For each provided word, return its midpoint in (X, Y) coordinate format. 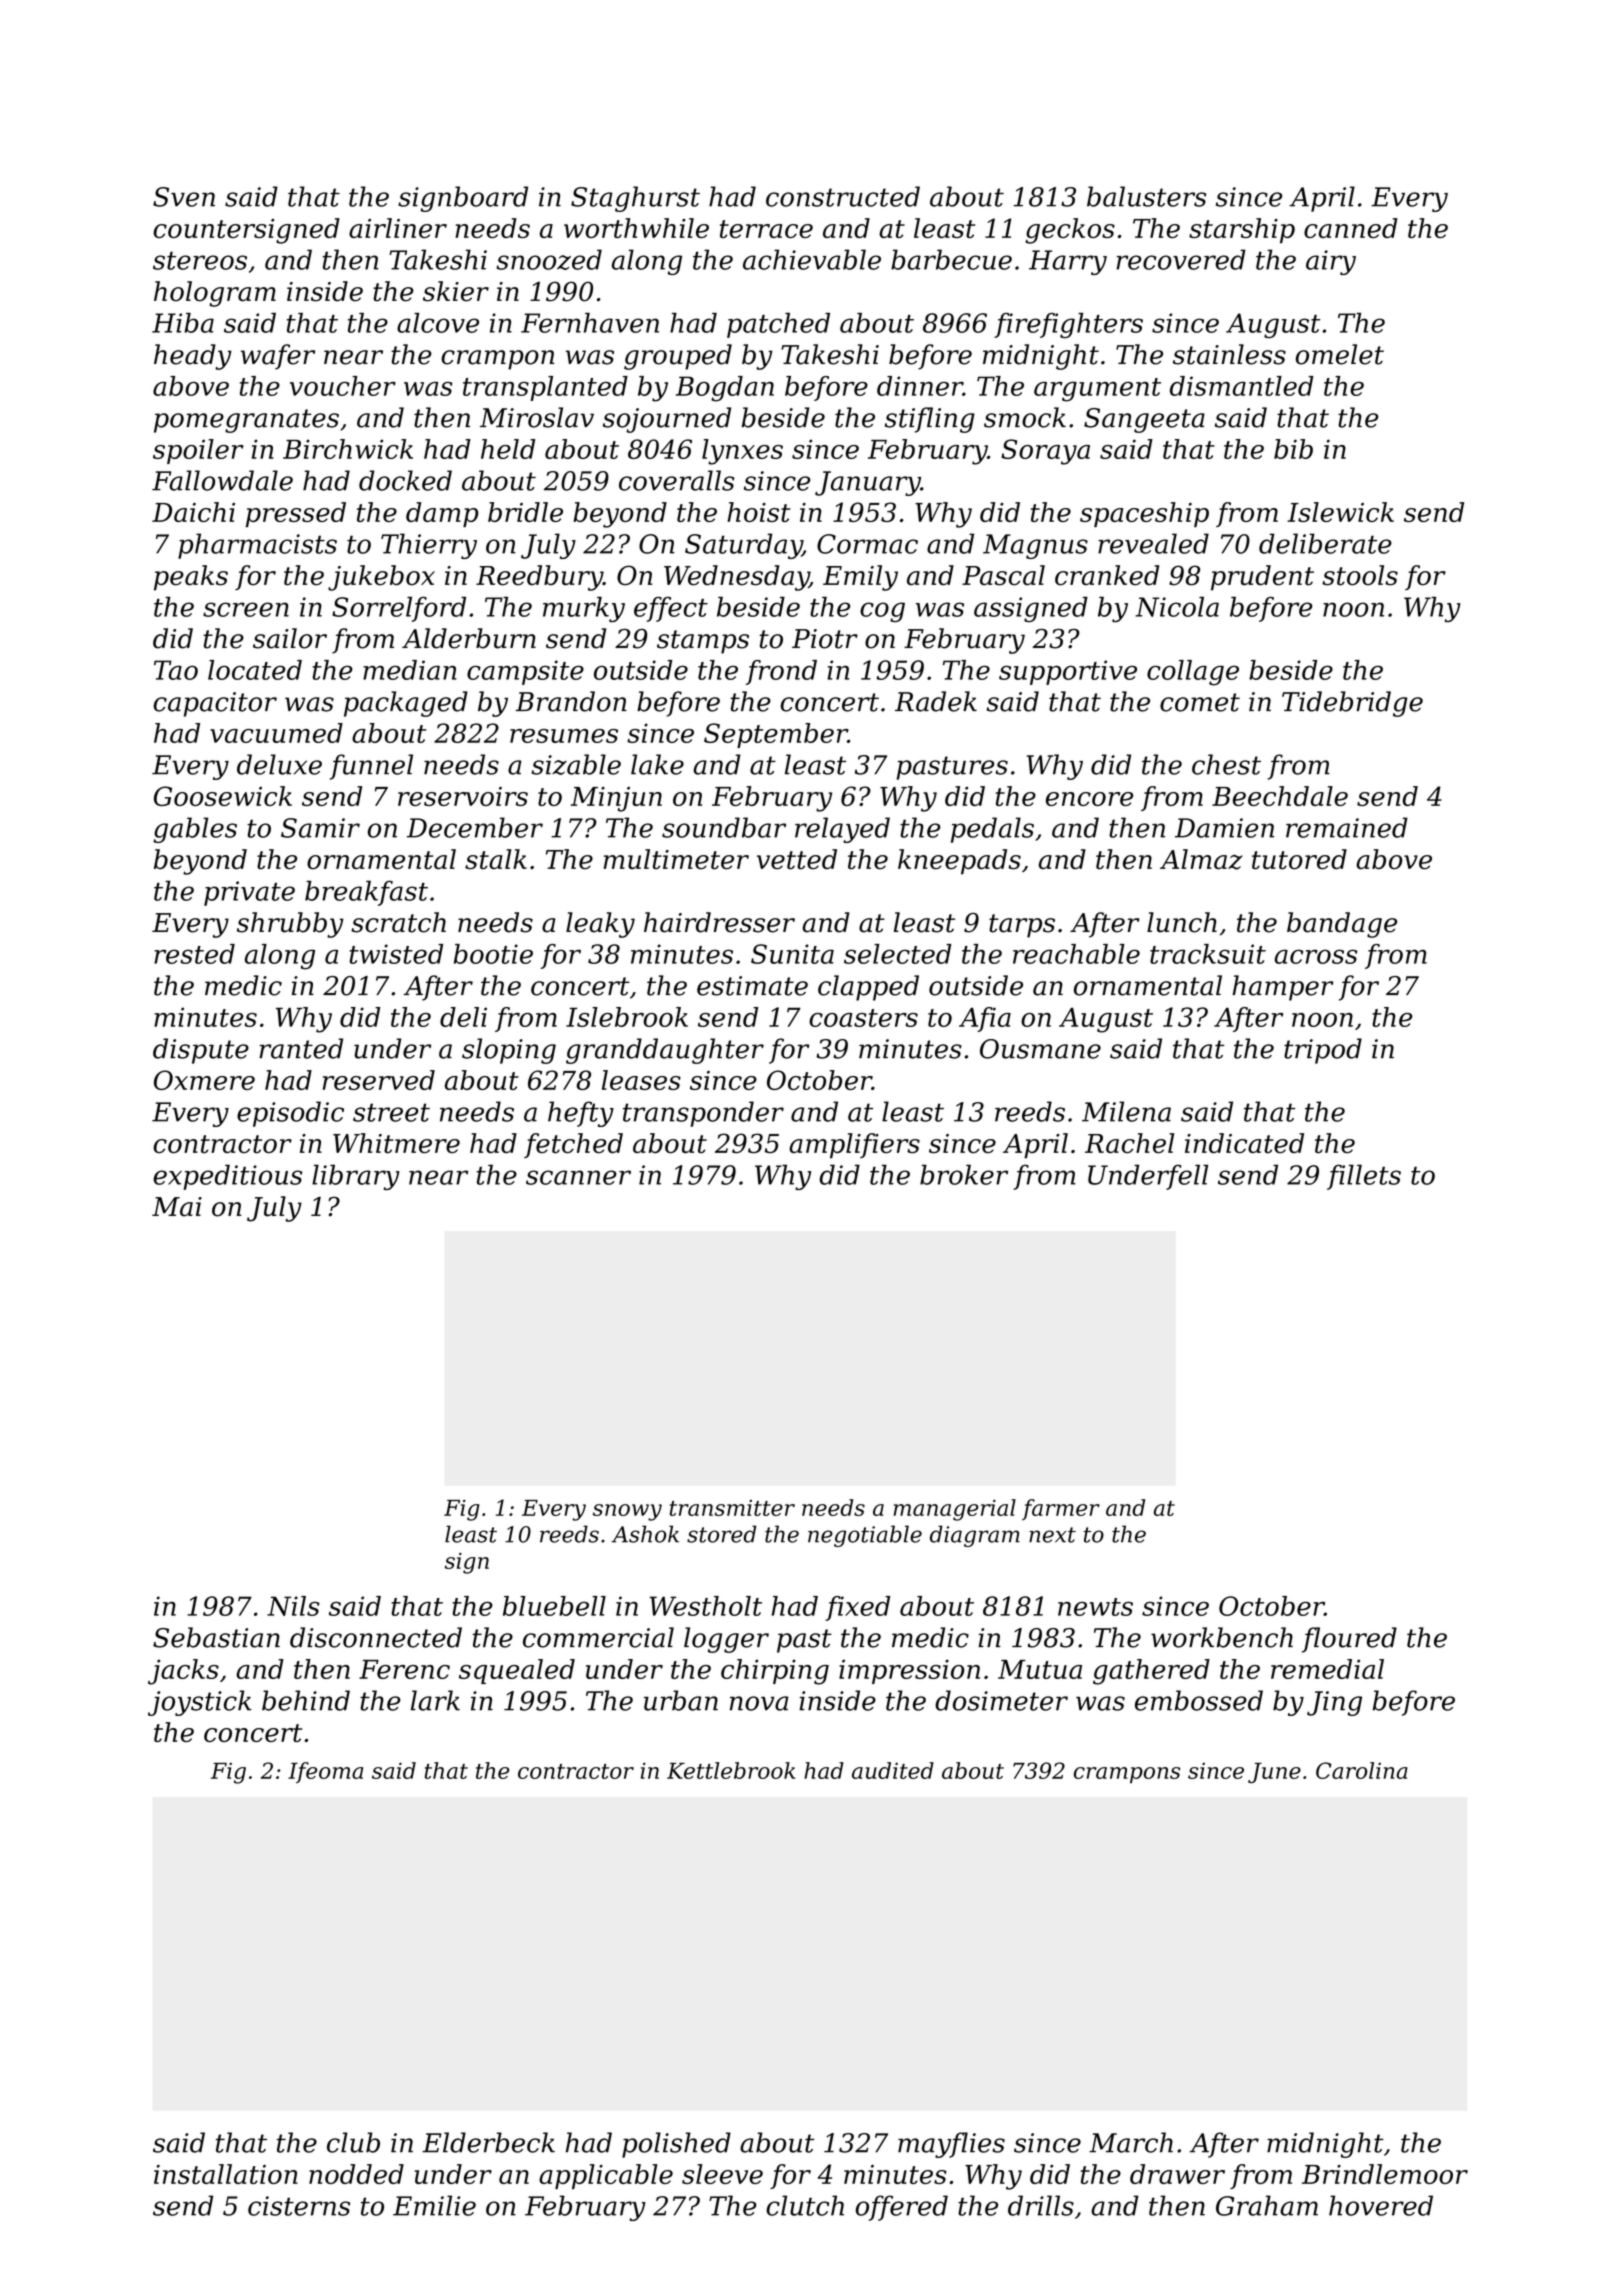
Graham (1267, 2205)
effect (671, 609)
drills (1041, 2205)
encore (1089, 799)
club (353, 2142)
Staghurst (635, 199)
